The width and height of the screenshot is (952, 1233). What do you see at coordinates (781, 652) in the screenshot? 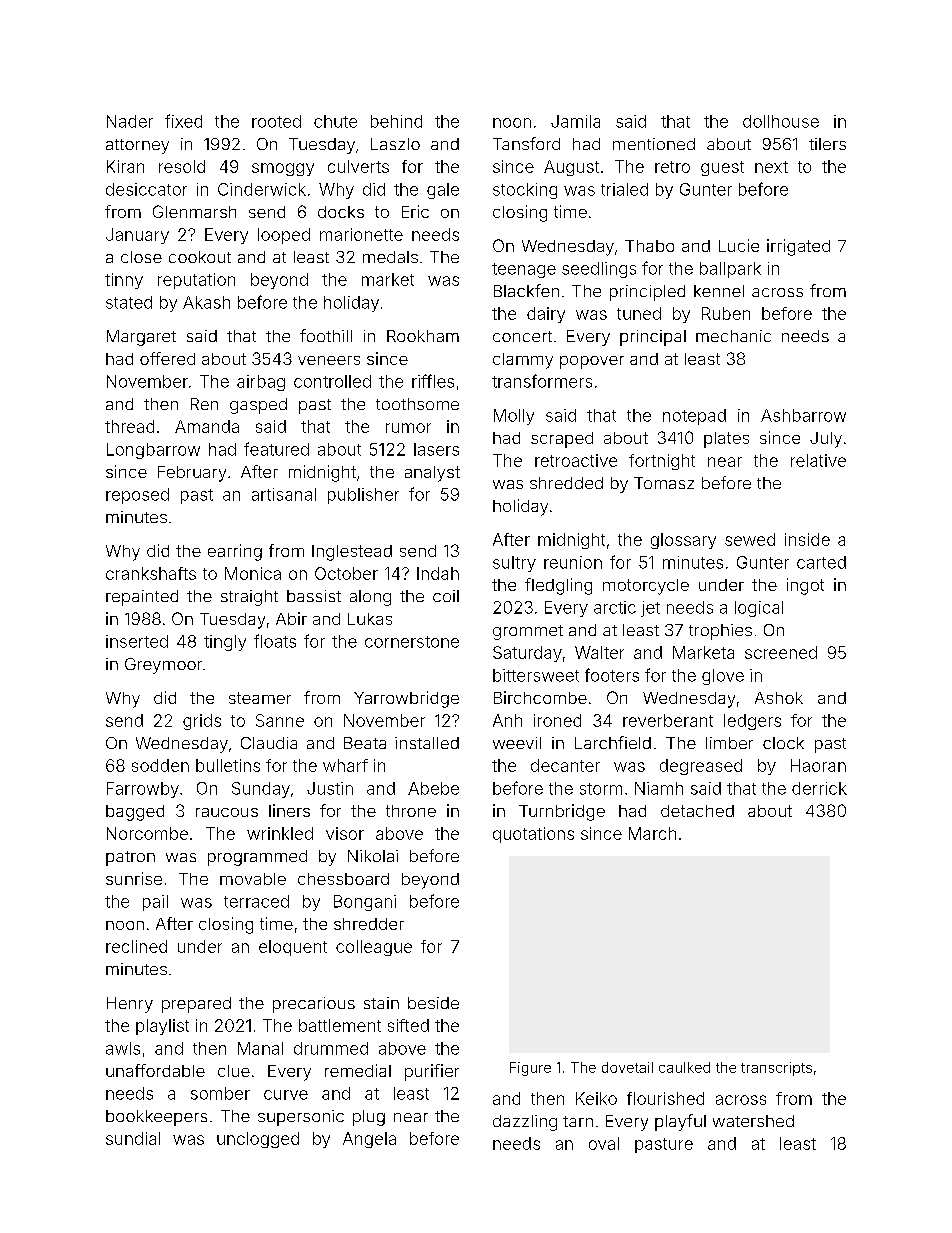
I see `screened` at bounding box center [781, 652].
